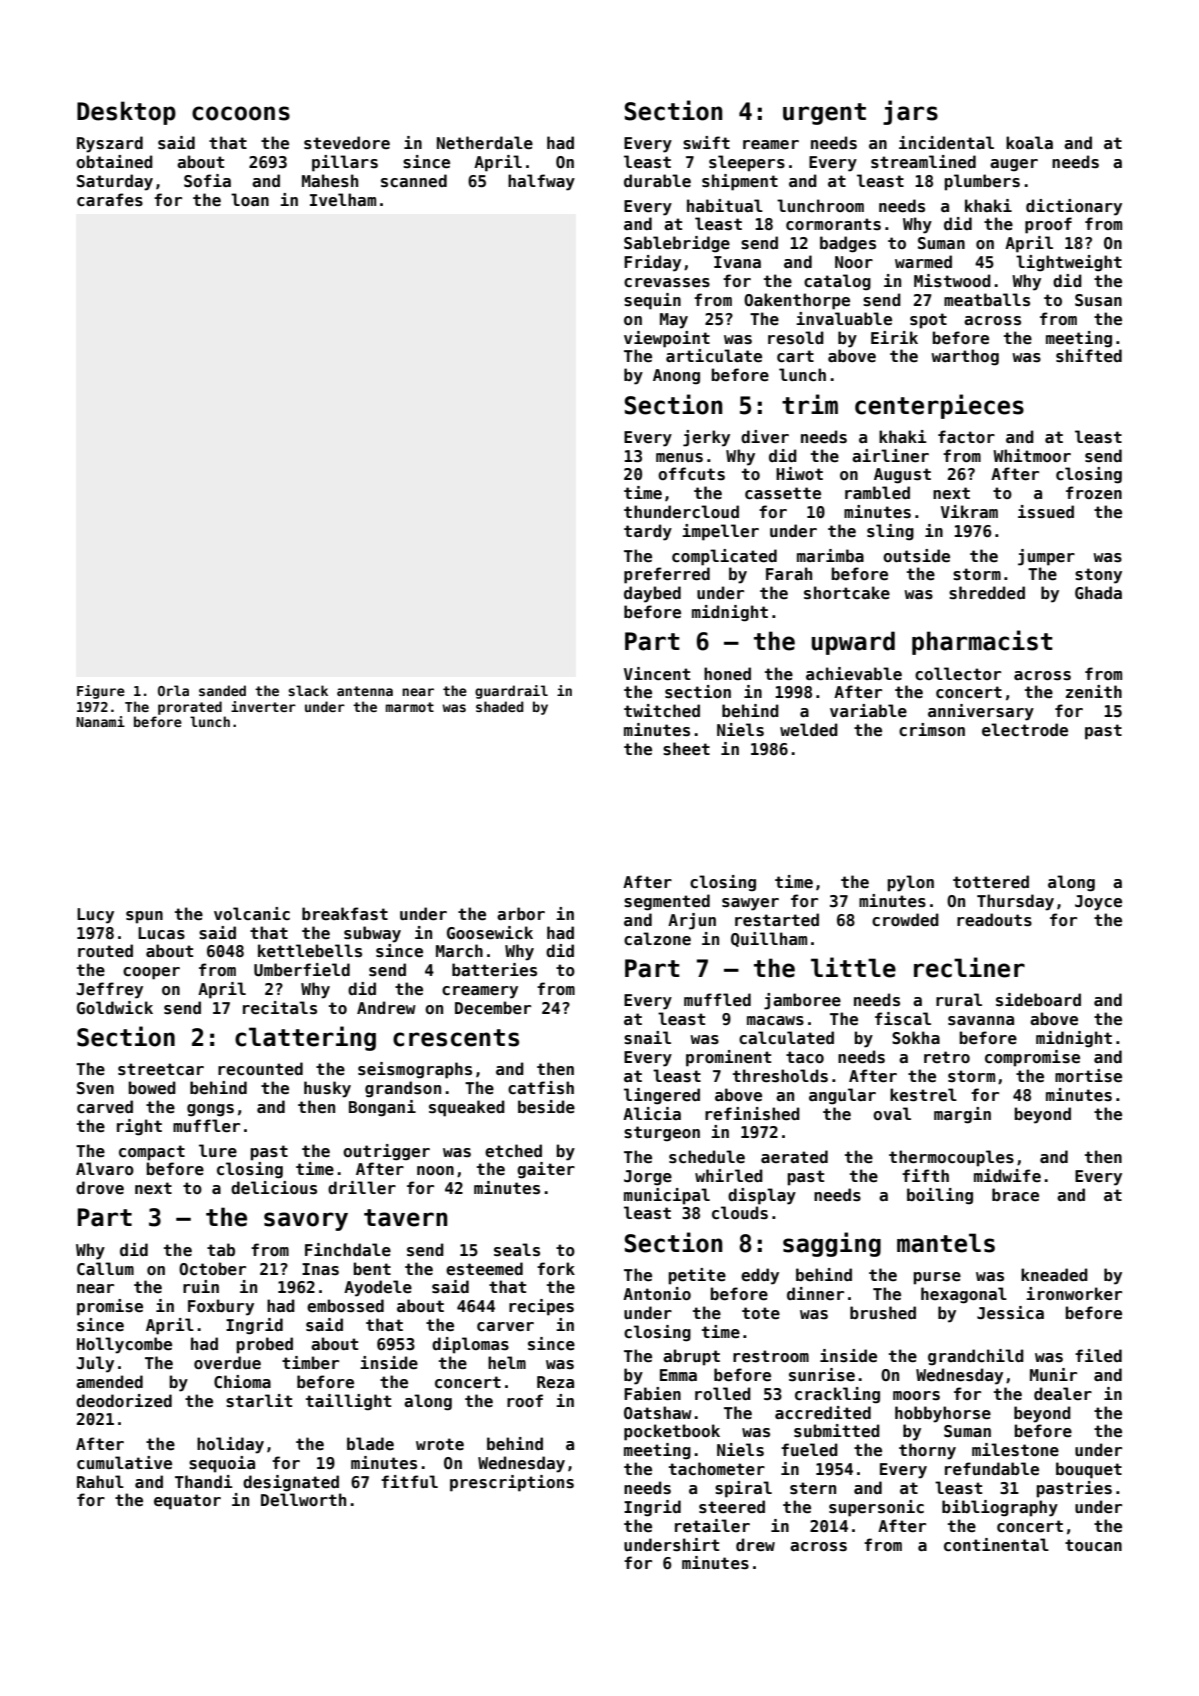  What do you see at coordinates (1098, 903) in the screenshot?
I see `Joyce` at bounding box center [1098, 903].
